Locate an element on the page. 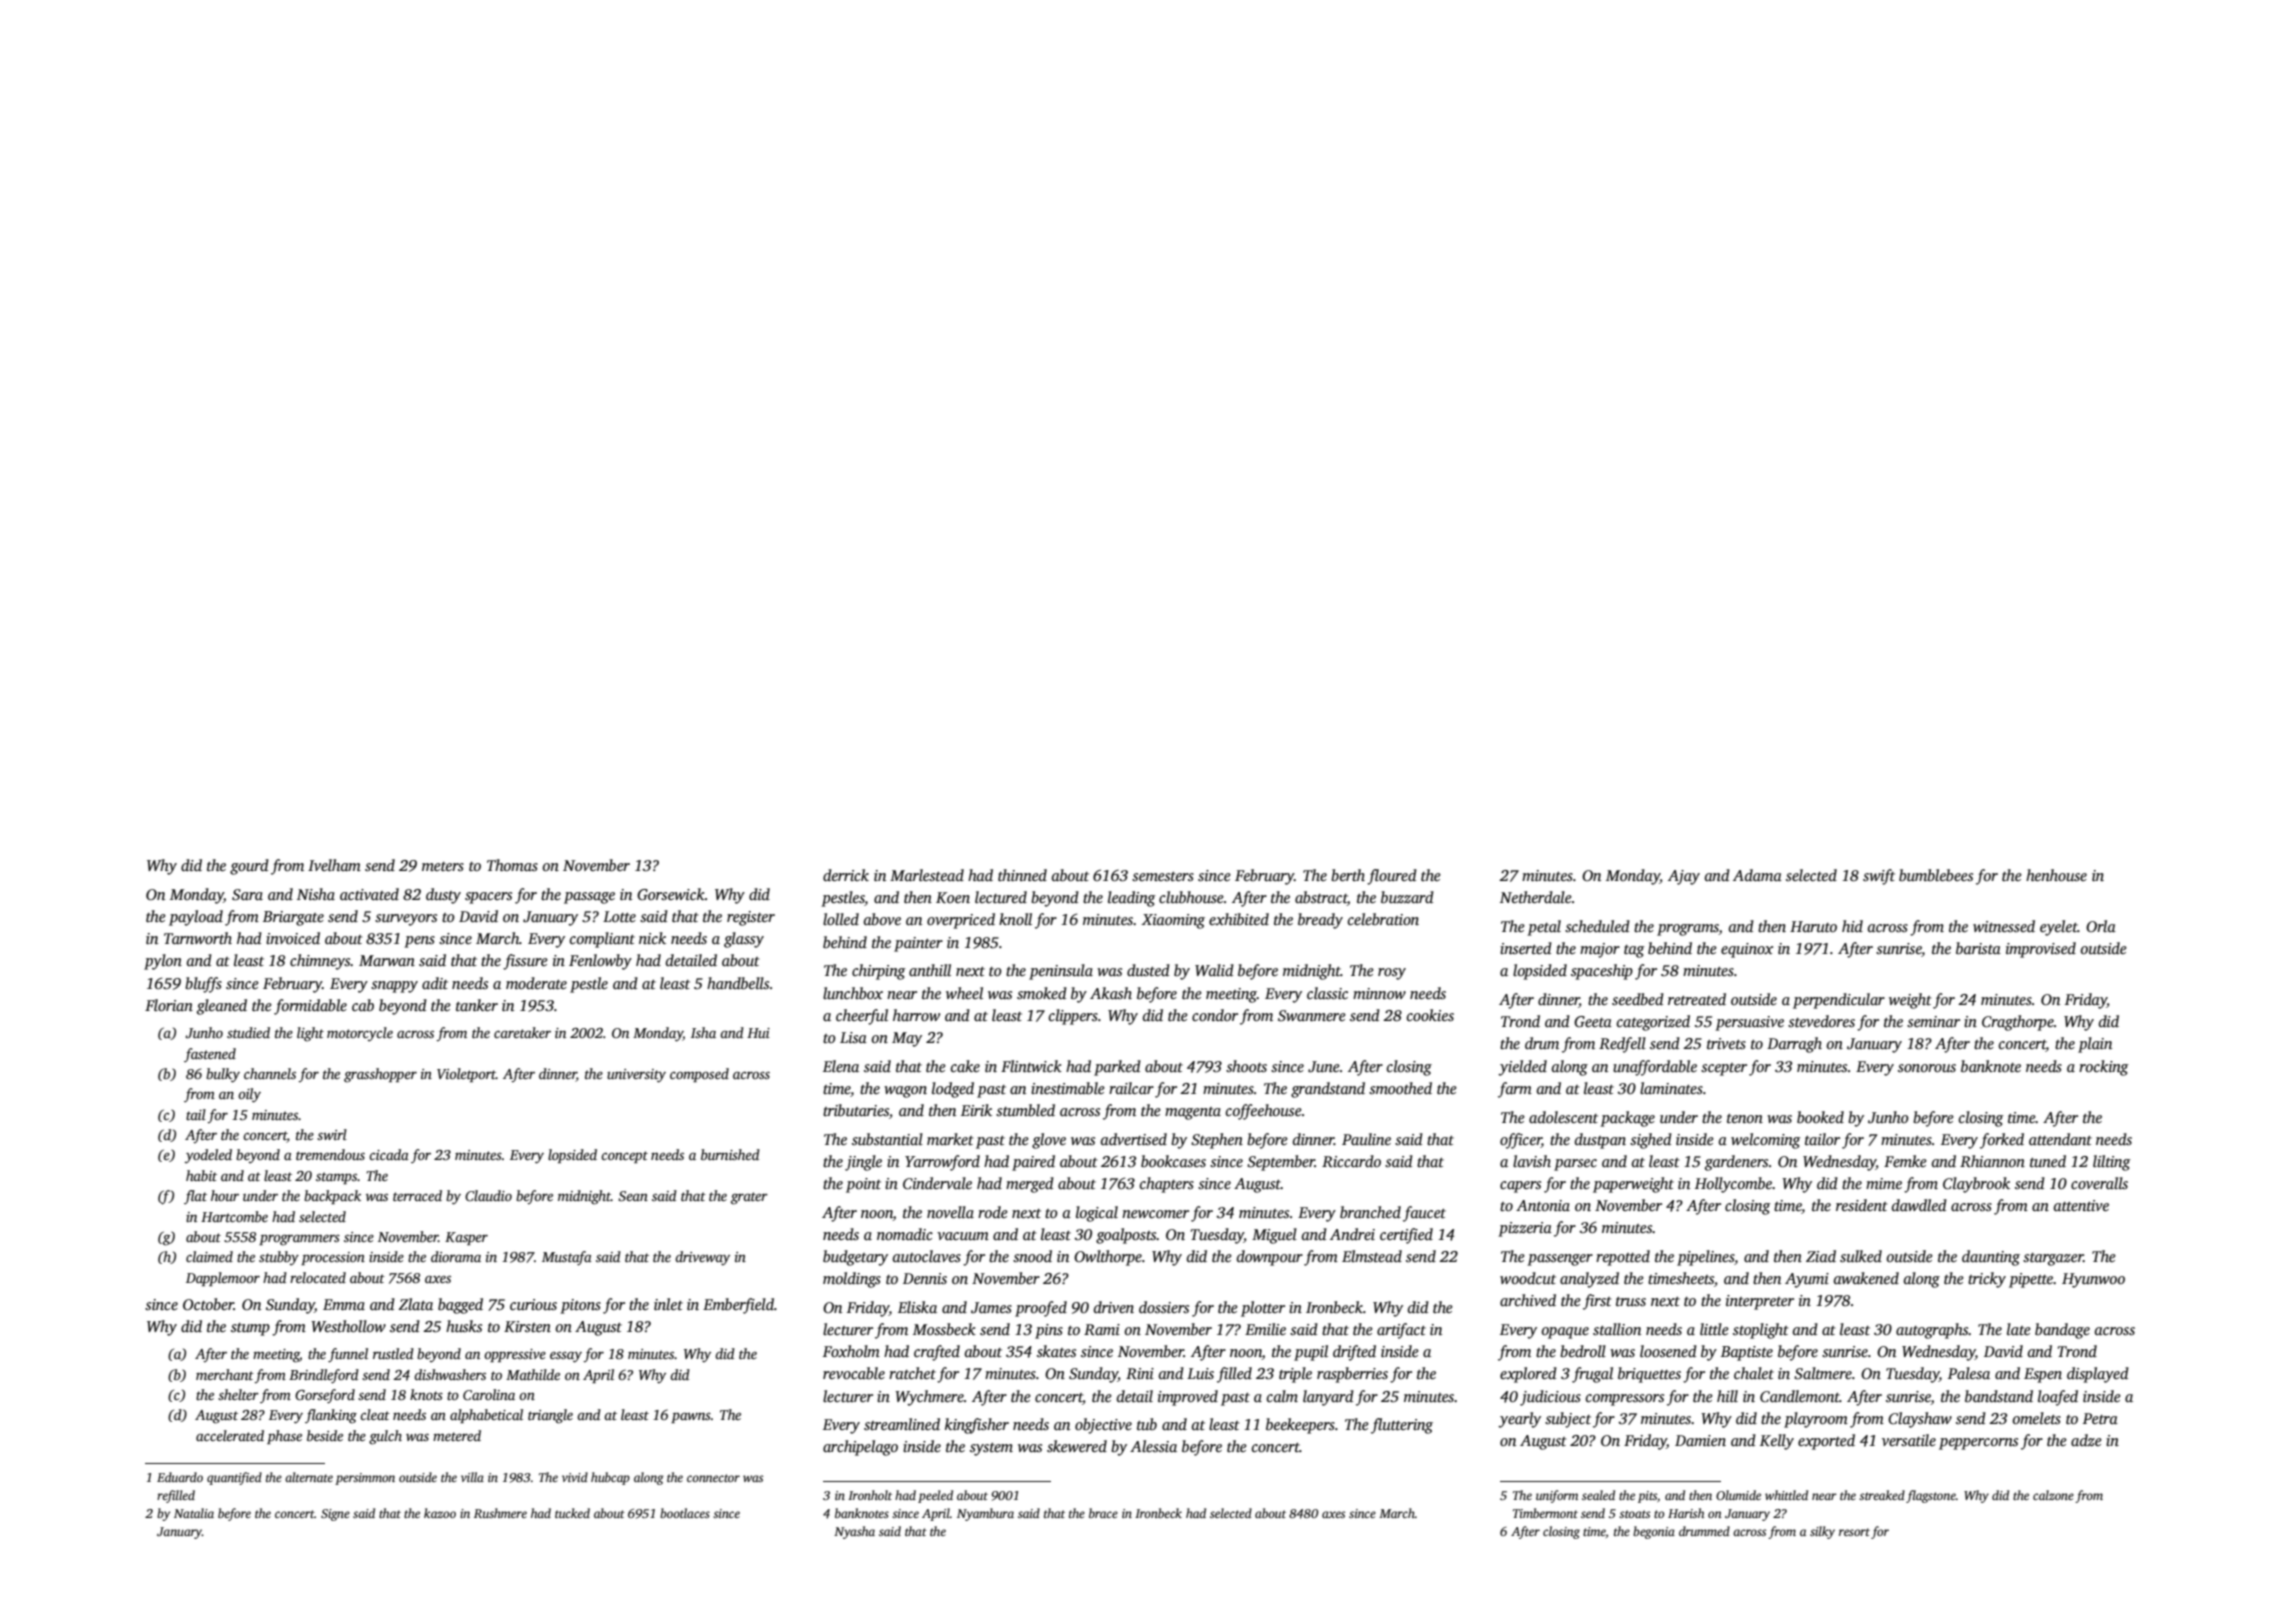 The image size is (2282, 1614). Hui is located at coordinates (758, 1033).
